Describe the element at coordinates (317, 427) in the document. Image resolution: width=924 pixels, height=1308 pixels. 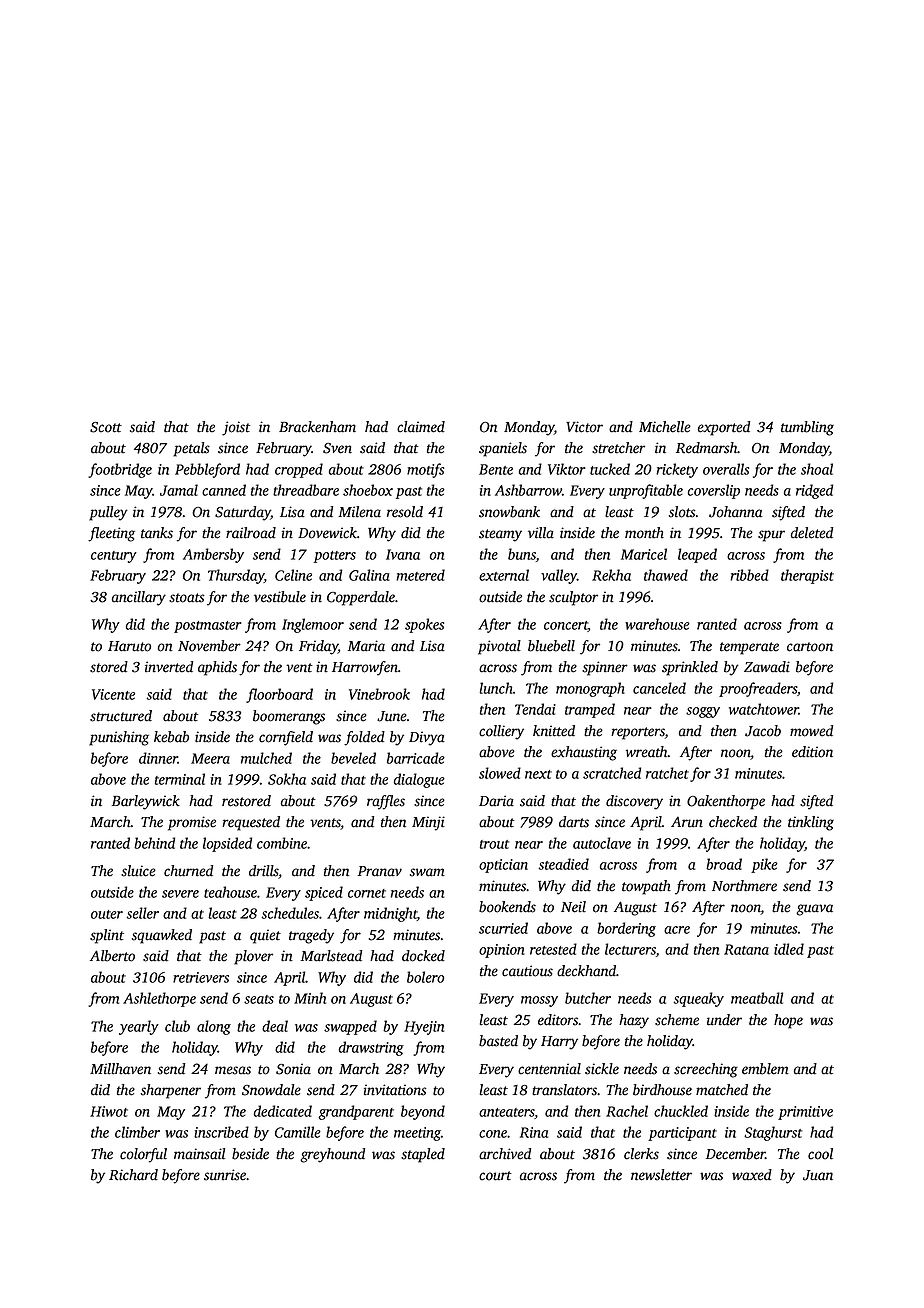
I see `Brackenham` at that location.
